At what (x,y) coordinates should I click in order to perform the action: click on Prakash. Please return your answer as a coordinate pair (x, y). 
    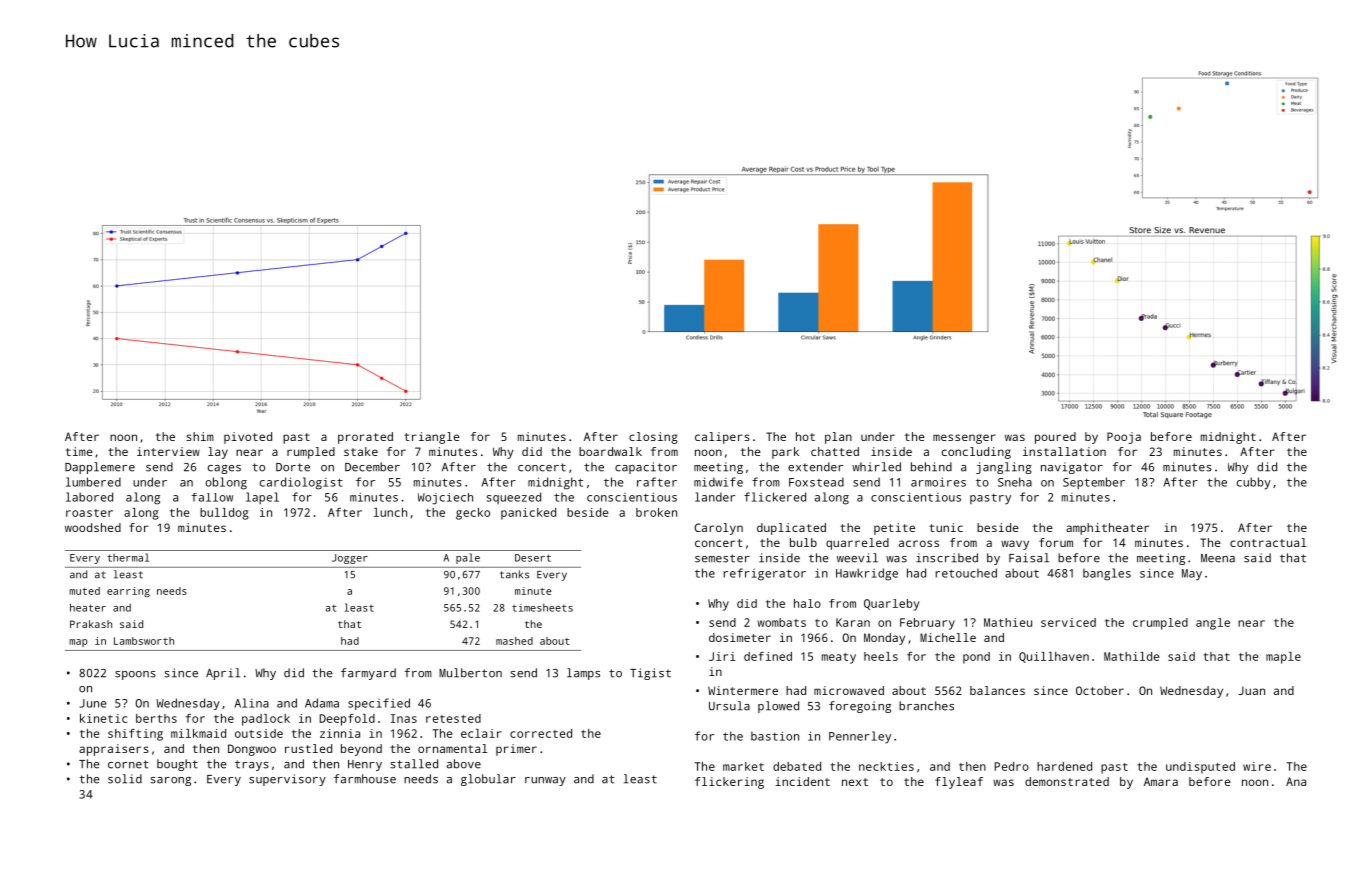
    Looking at the image, I should click on (91, 624).
